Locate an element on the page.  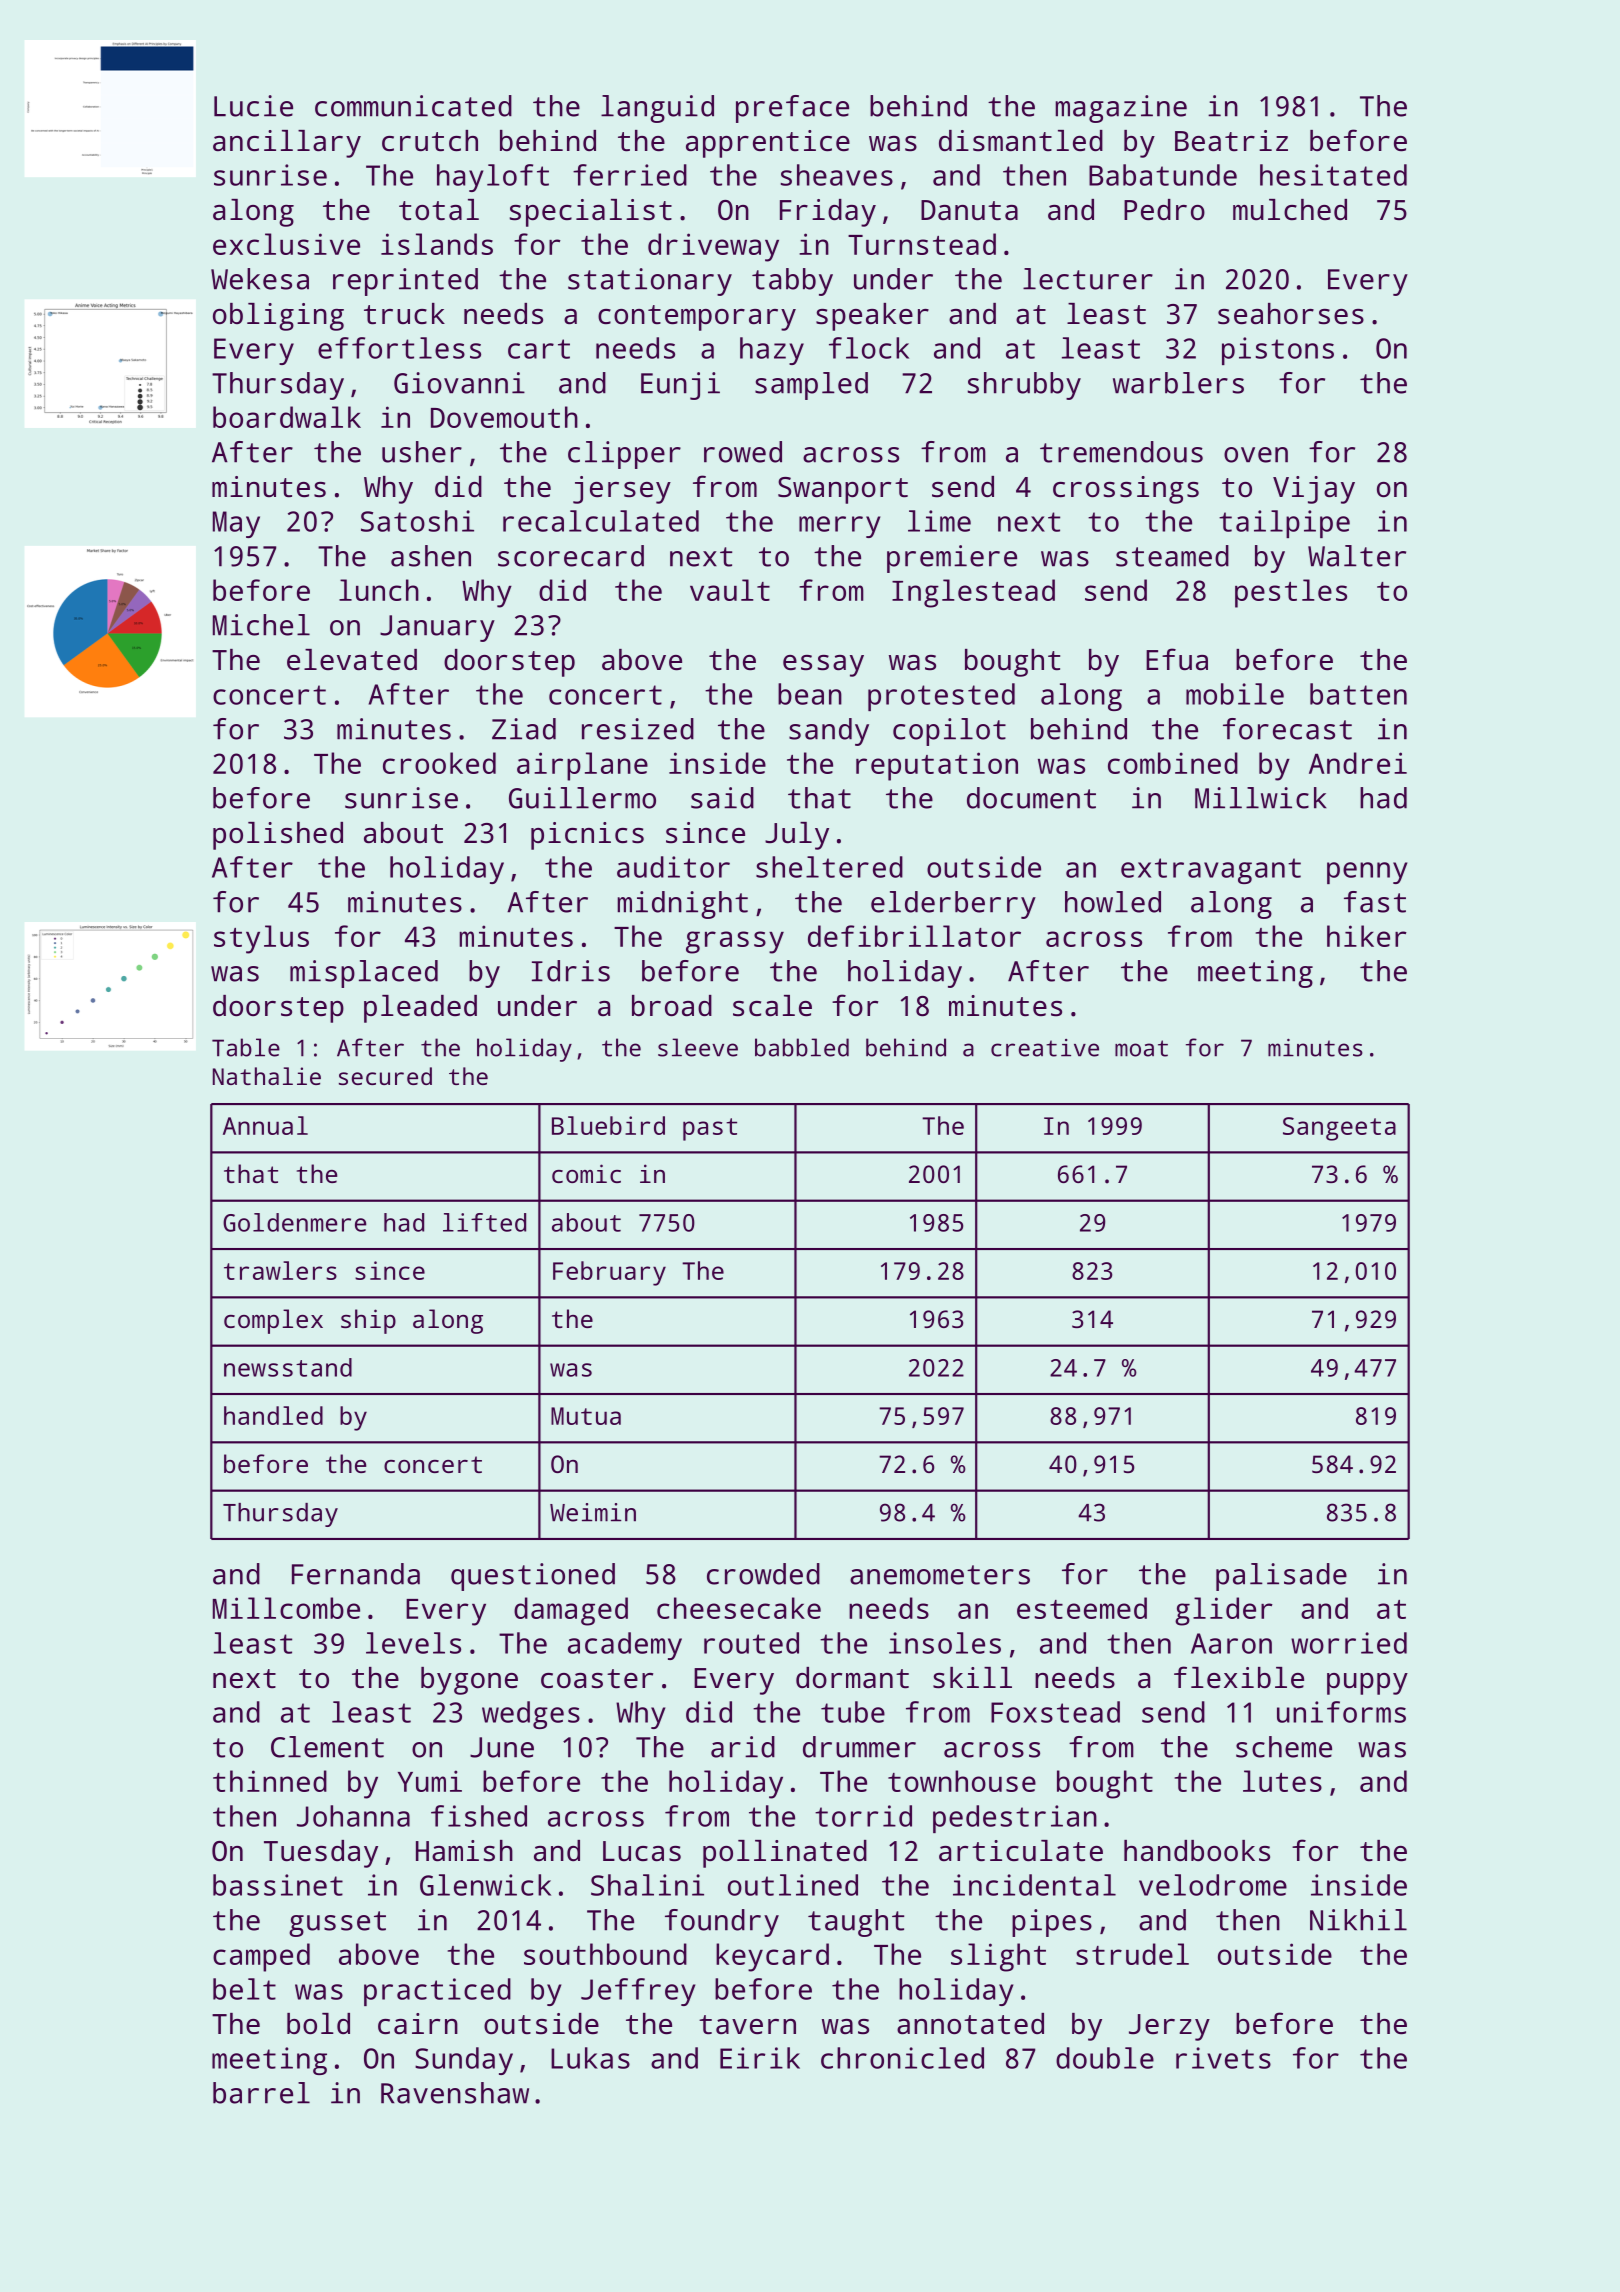
rivets is located at coordinates (1223, 2058).
